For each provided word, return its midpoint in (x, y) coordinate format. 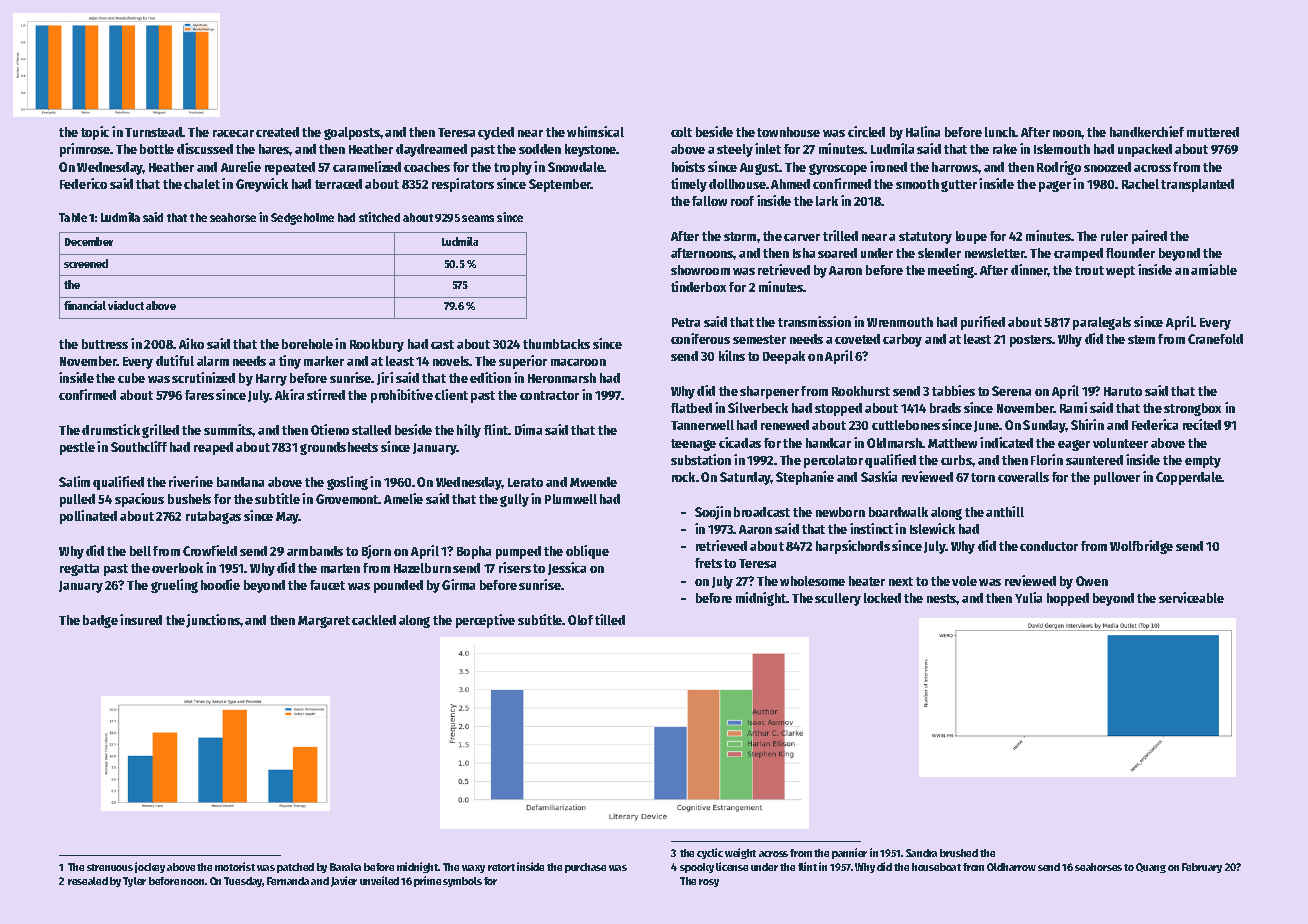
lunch (1000, 132)
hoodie (220, 584)
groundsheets (339, 448)
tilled (610, 619)
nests (942, 598)
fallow (709, 201)
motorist (235, 866)
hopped (1068, 599)
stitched (379, 217)
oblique (587, 552)
